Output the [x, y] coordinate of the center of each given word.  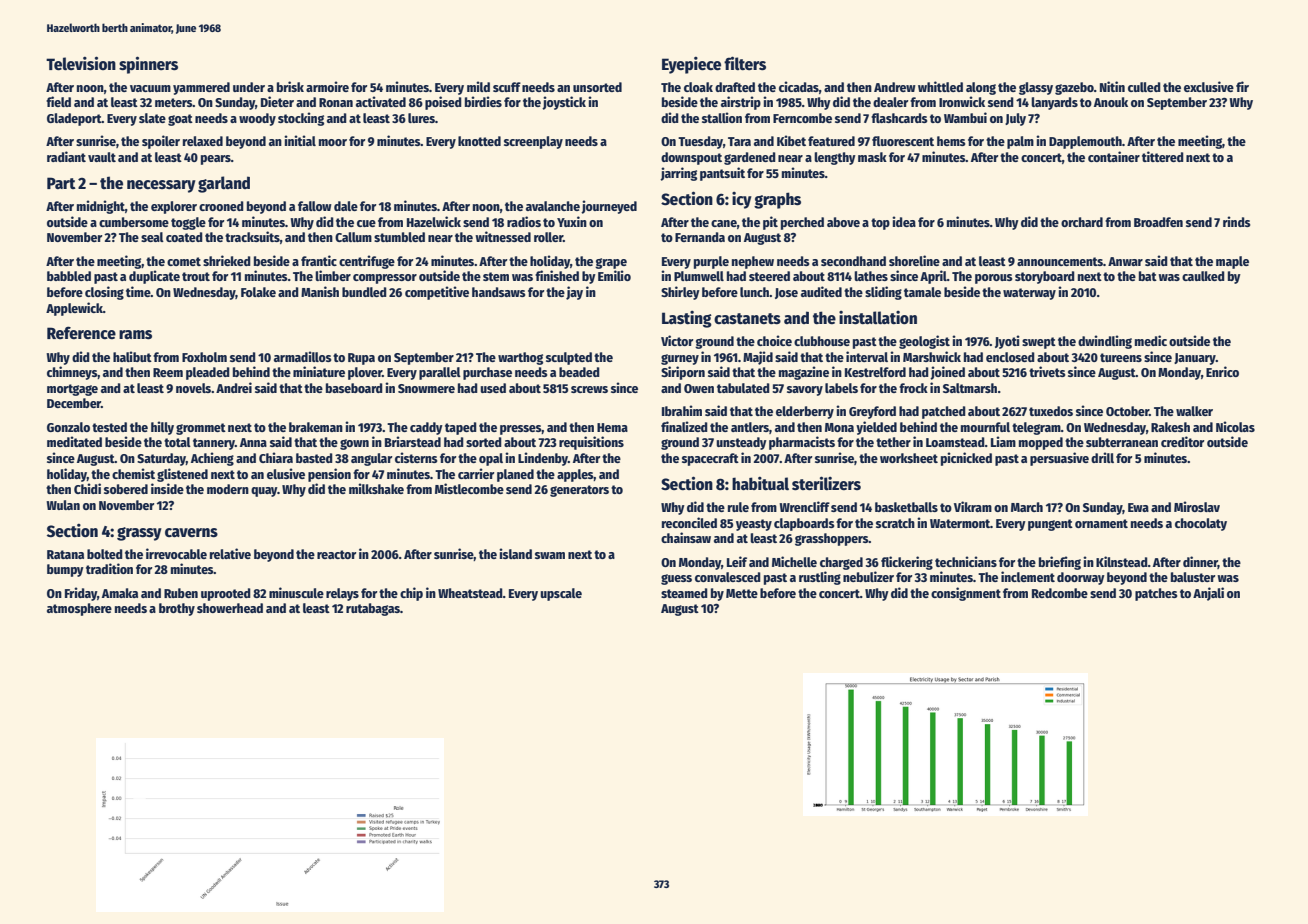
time [138, 291]
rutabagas [373, 609]
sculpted [569, 358]
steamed [684, 593]
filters [745, 63]
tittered [1163, 156]
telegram [1036, 428]
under [249, 87]
